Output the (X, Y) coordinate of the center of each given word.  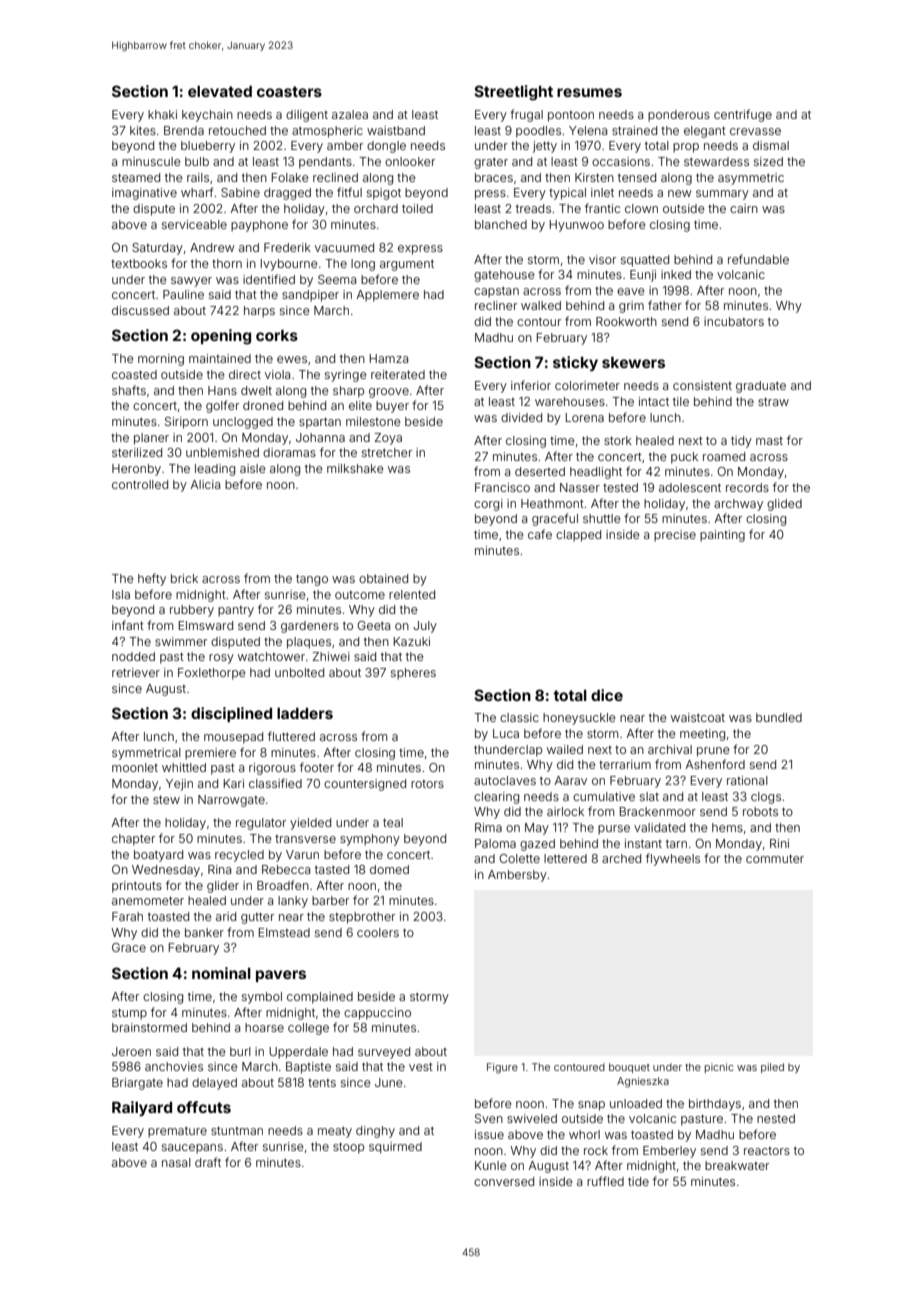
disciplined (231, 714)
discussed (140, 310)
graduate (761, 387)
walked (541, 305)
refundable (758, 259)
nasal (176, 1162)
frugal (526, 115)
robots (760, 811)
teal (393, 822)
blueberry (208, 147)
